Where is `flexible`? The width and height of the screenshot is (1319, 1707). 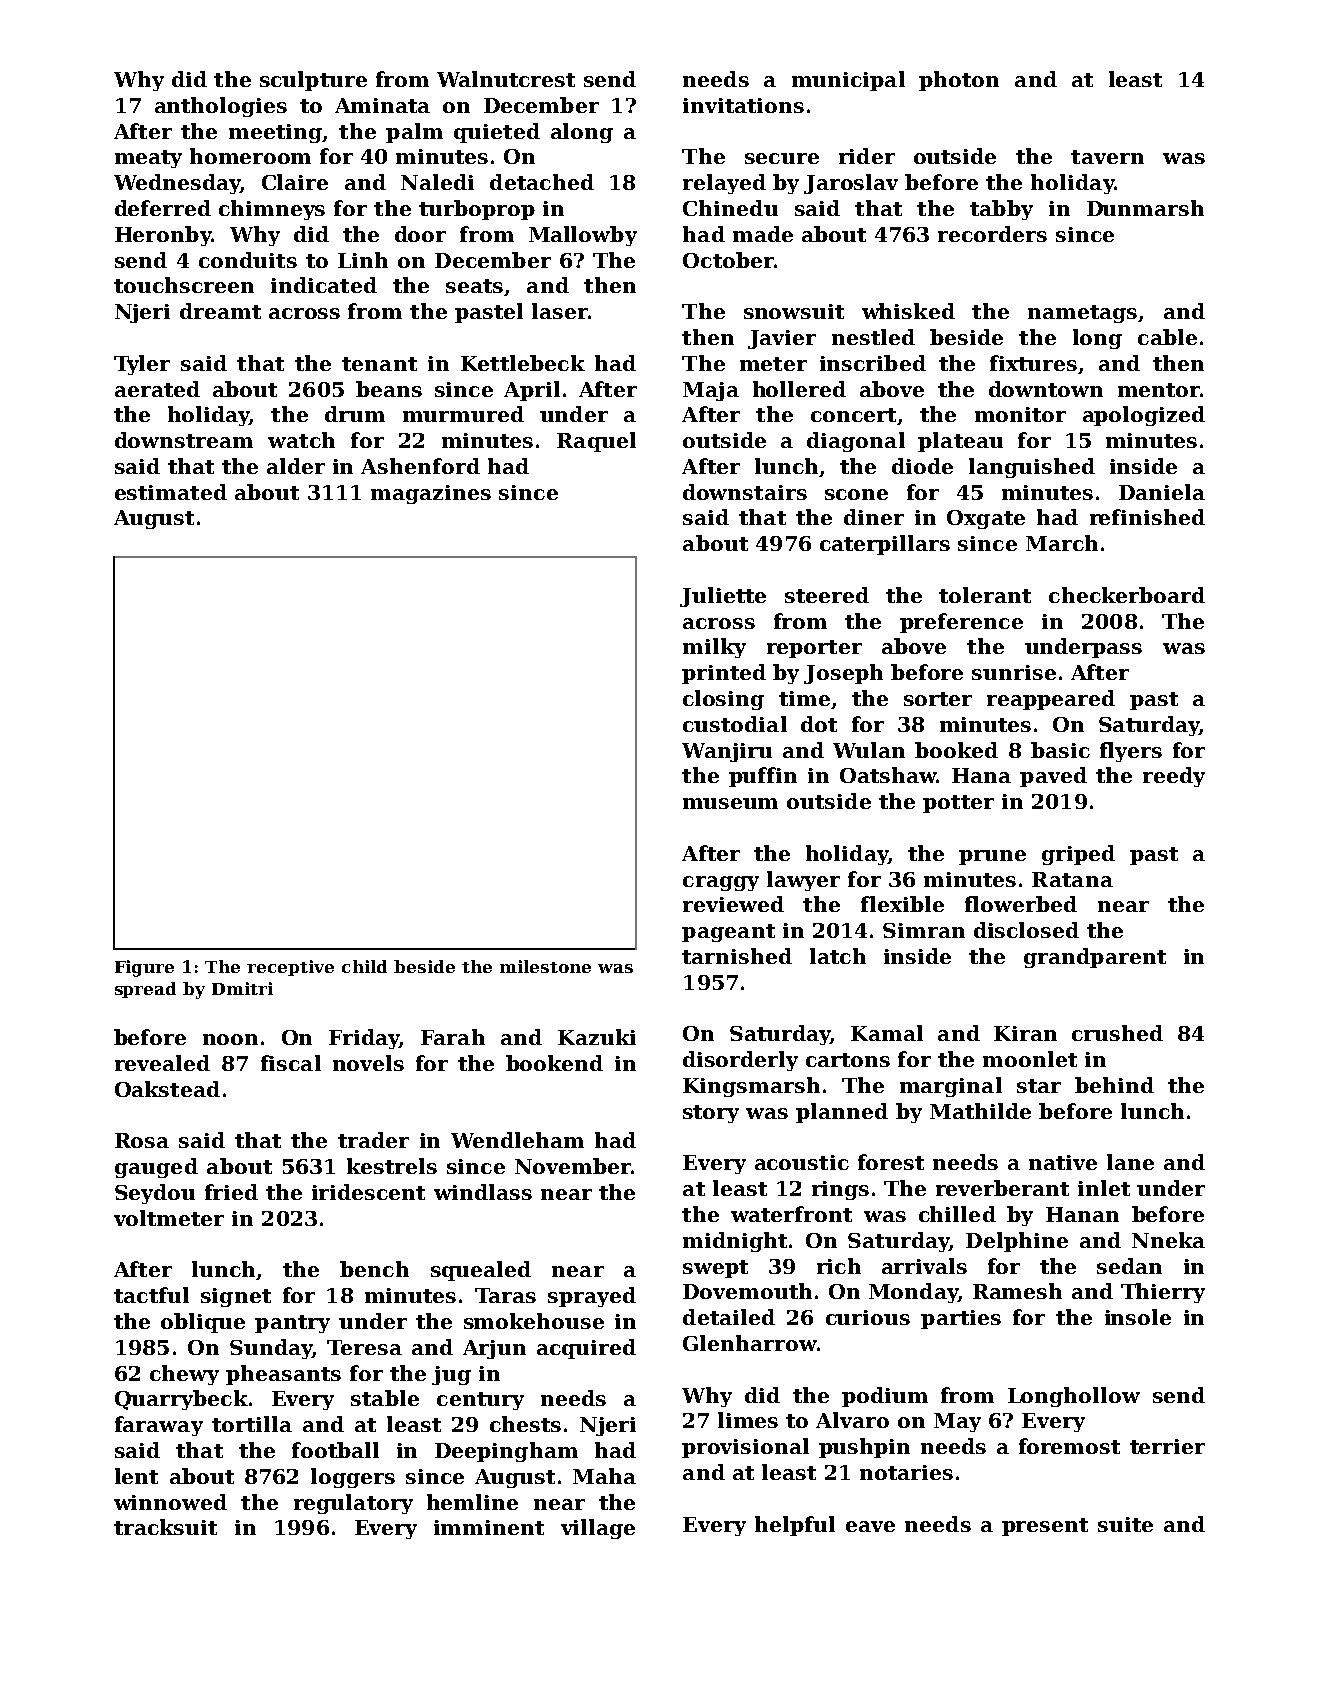 flexible is located at coordinates (902, 904).
